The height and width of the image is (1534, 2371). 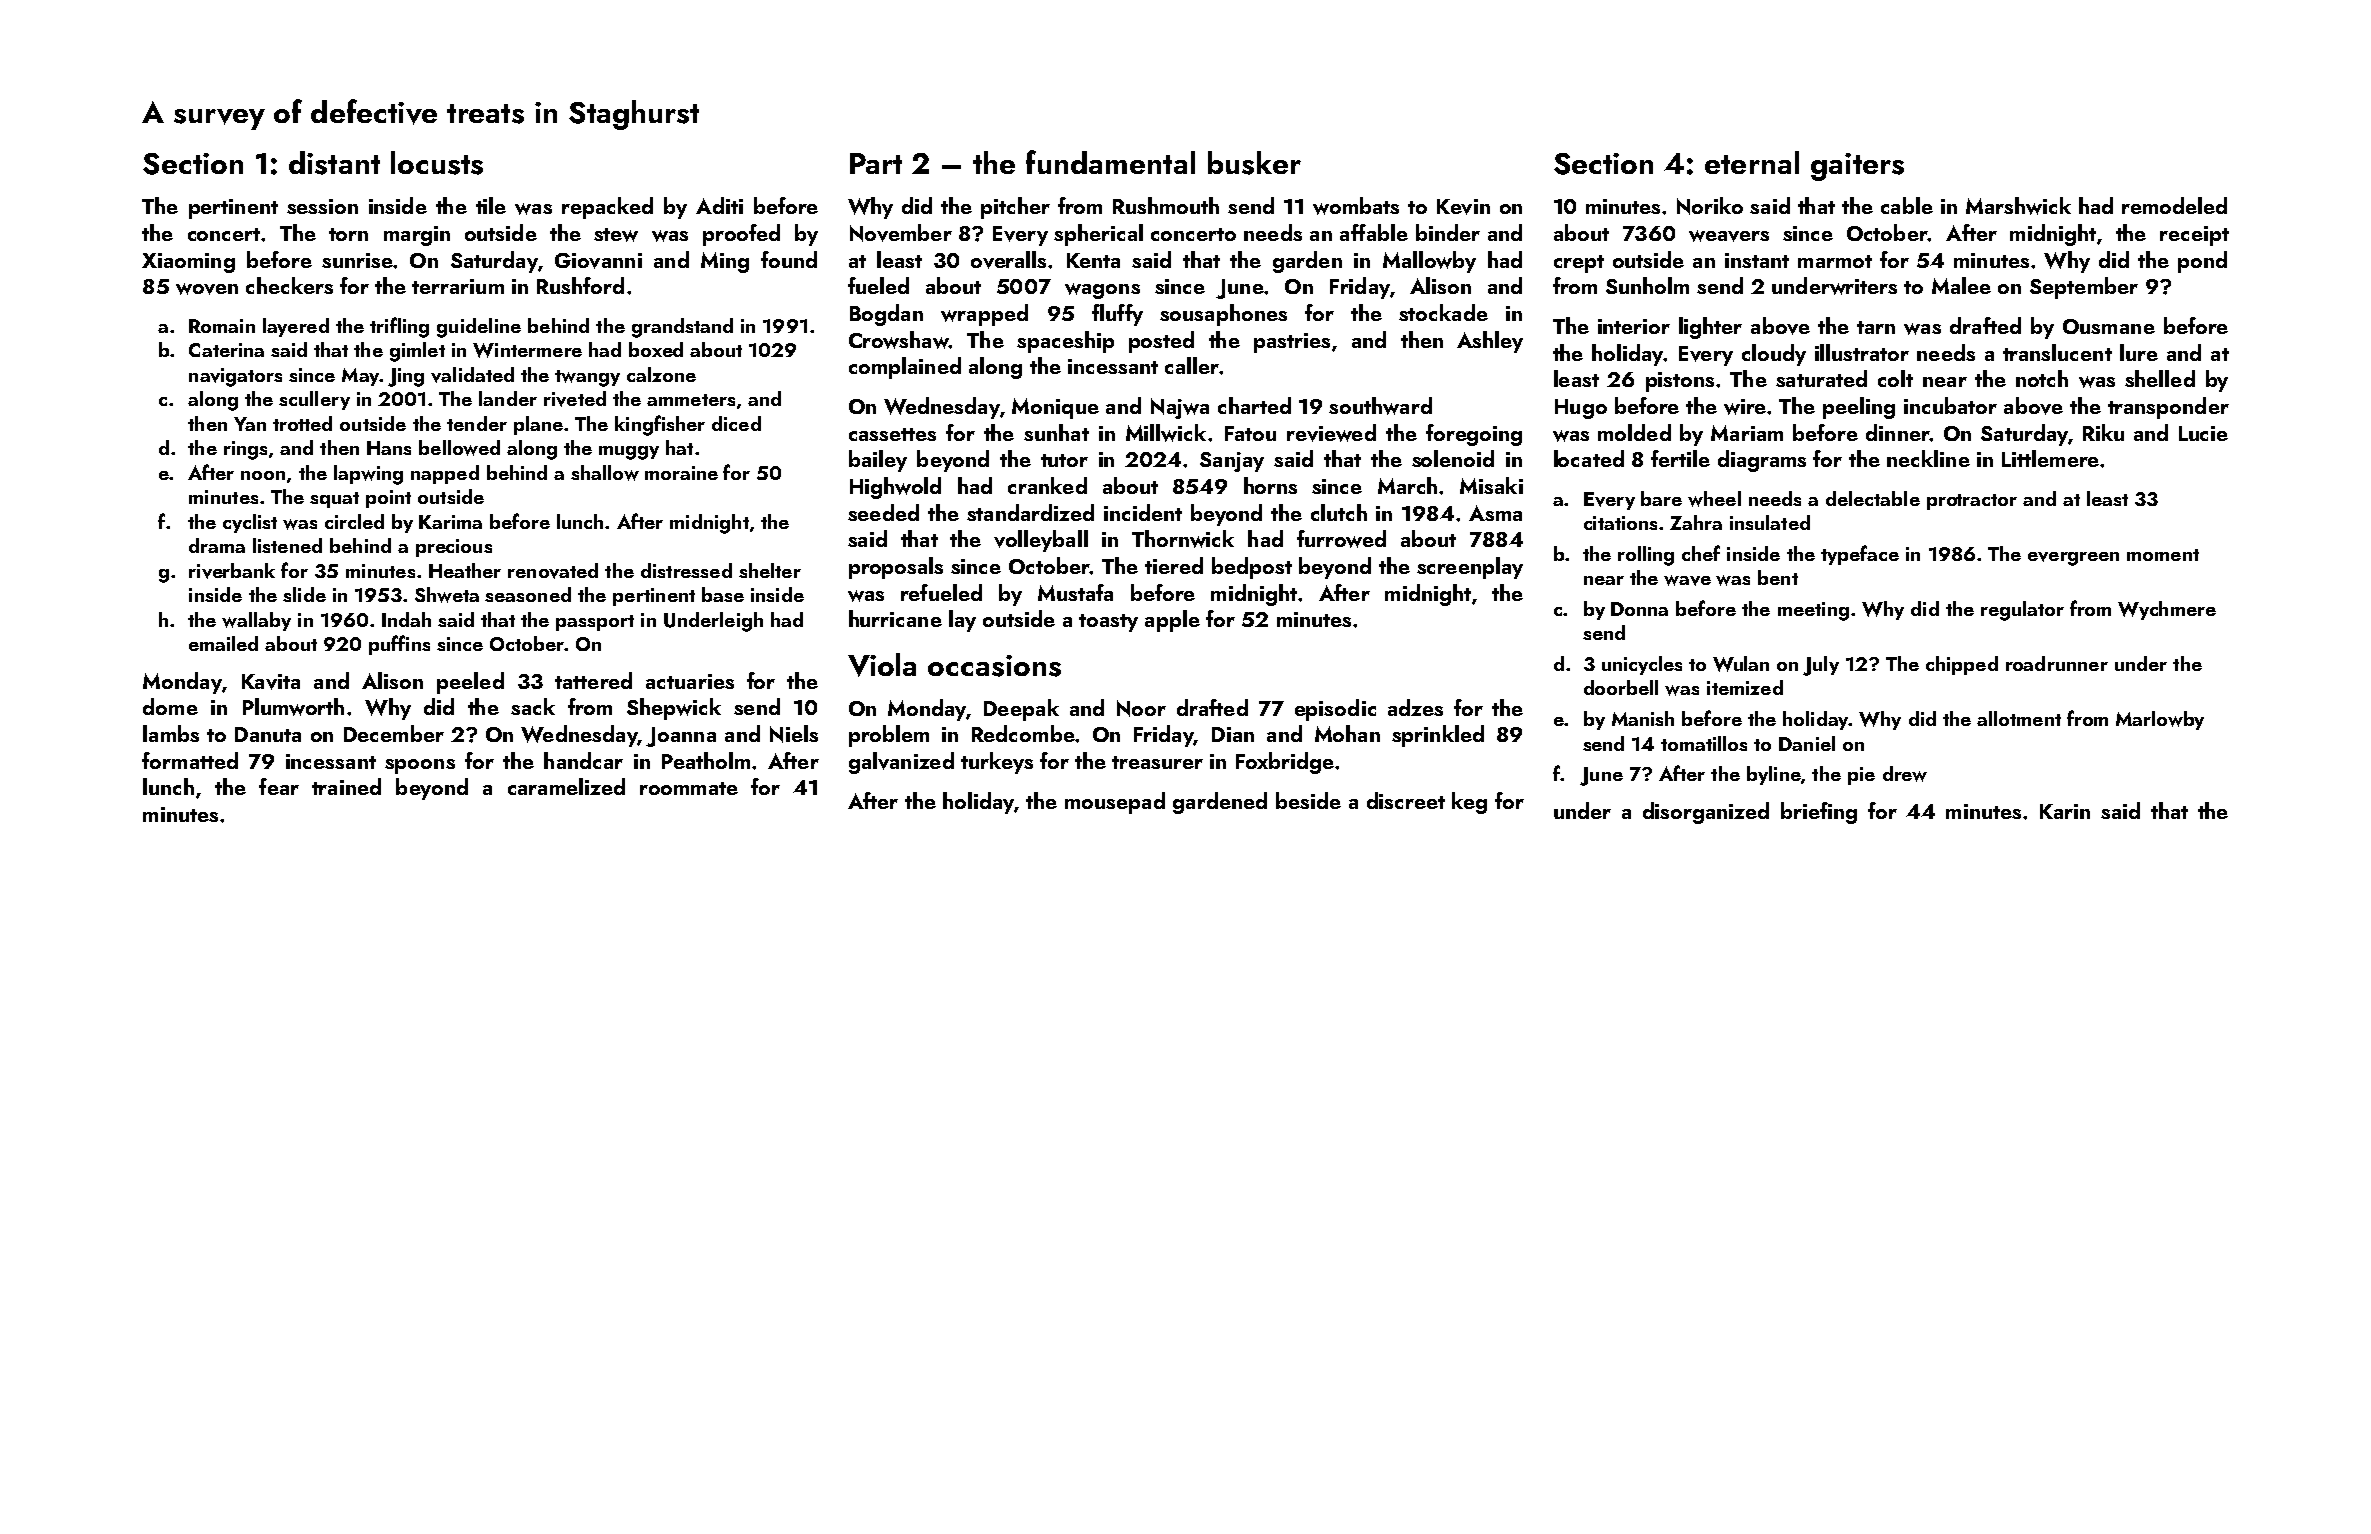 I want to click on stockade, so click(x=1443, y=312).
